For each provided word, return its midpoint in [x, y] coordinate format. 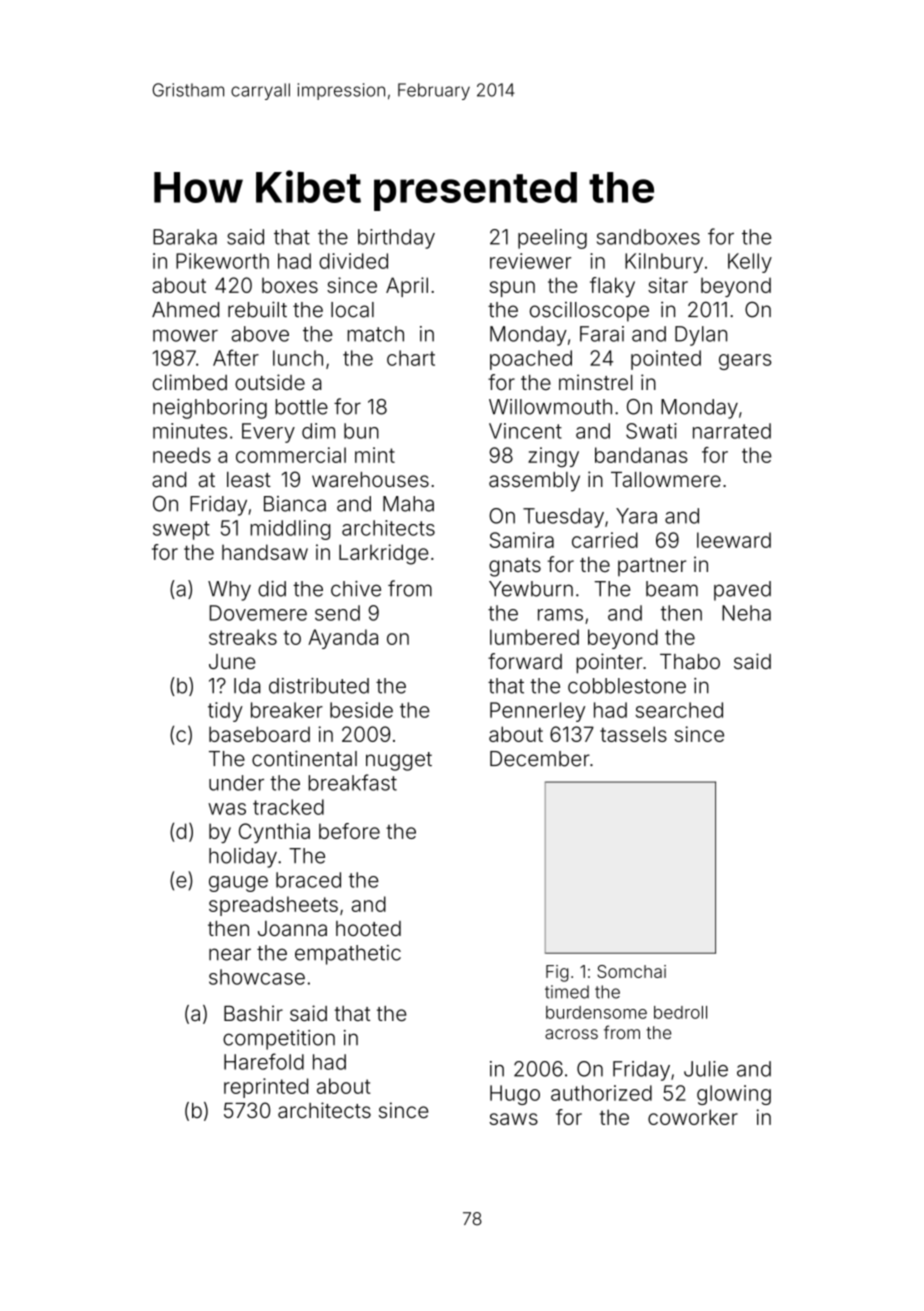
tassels [633, 734]
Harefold [264, 1061]
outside [270, 382]
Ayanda [343, 639]
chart [411, 358]
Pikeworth [222, 261]
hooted [368, 928]
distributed [319, 686]
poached [531, 360]
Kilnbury [664, 263]
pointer [609, 663]
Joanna [292, 928]
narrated [732, 431]
